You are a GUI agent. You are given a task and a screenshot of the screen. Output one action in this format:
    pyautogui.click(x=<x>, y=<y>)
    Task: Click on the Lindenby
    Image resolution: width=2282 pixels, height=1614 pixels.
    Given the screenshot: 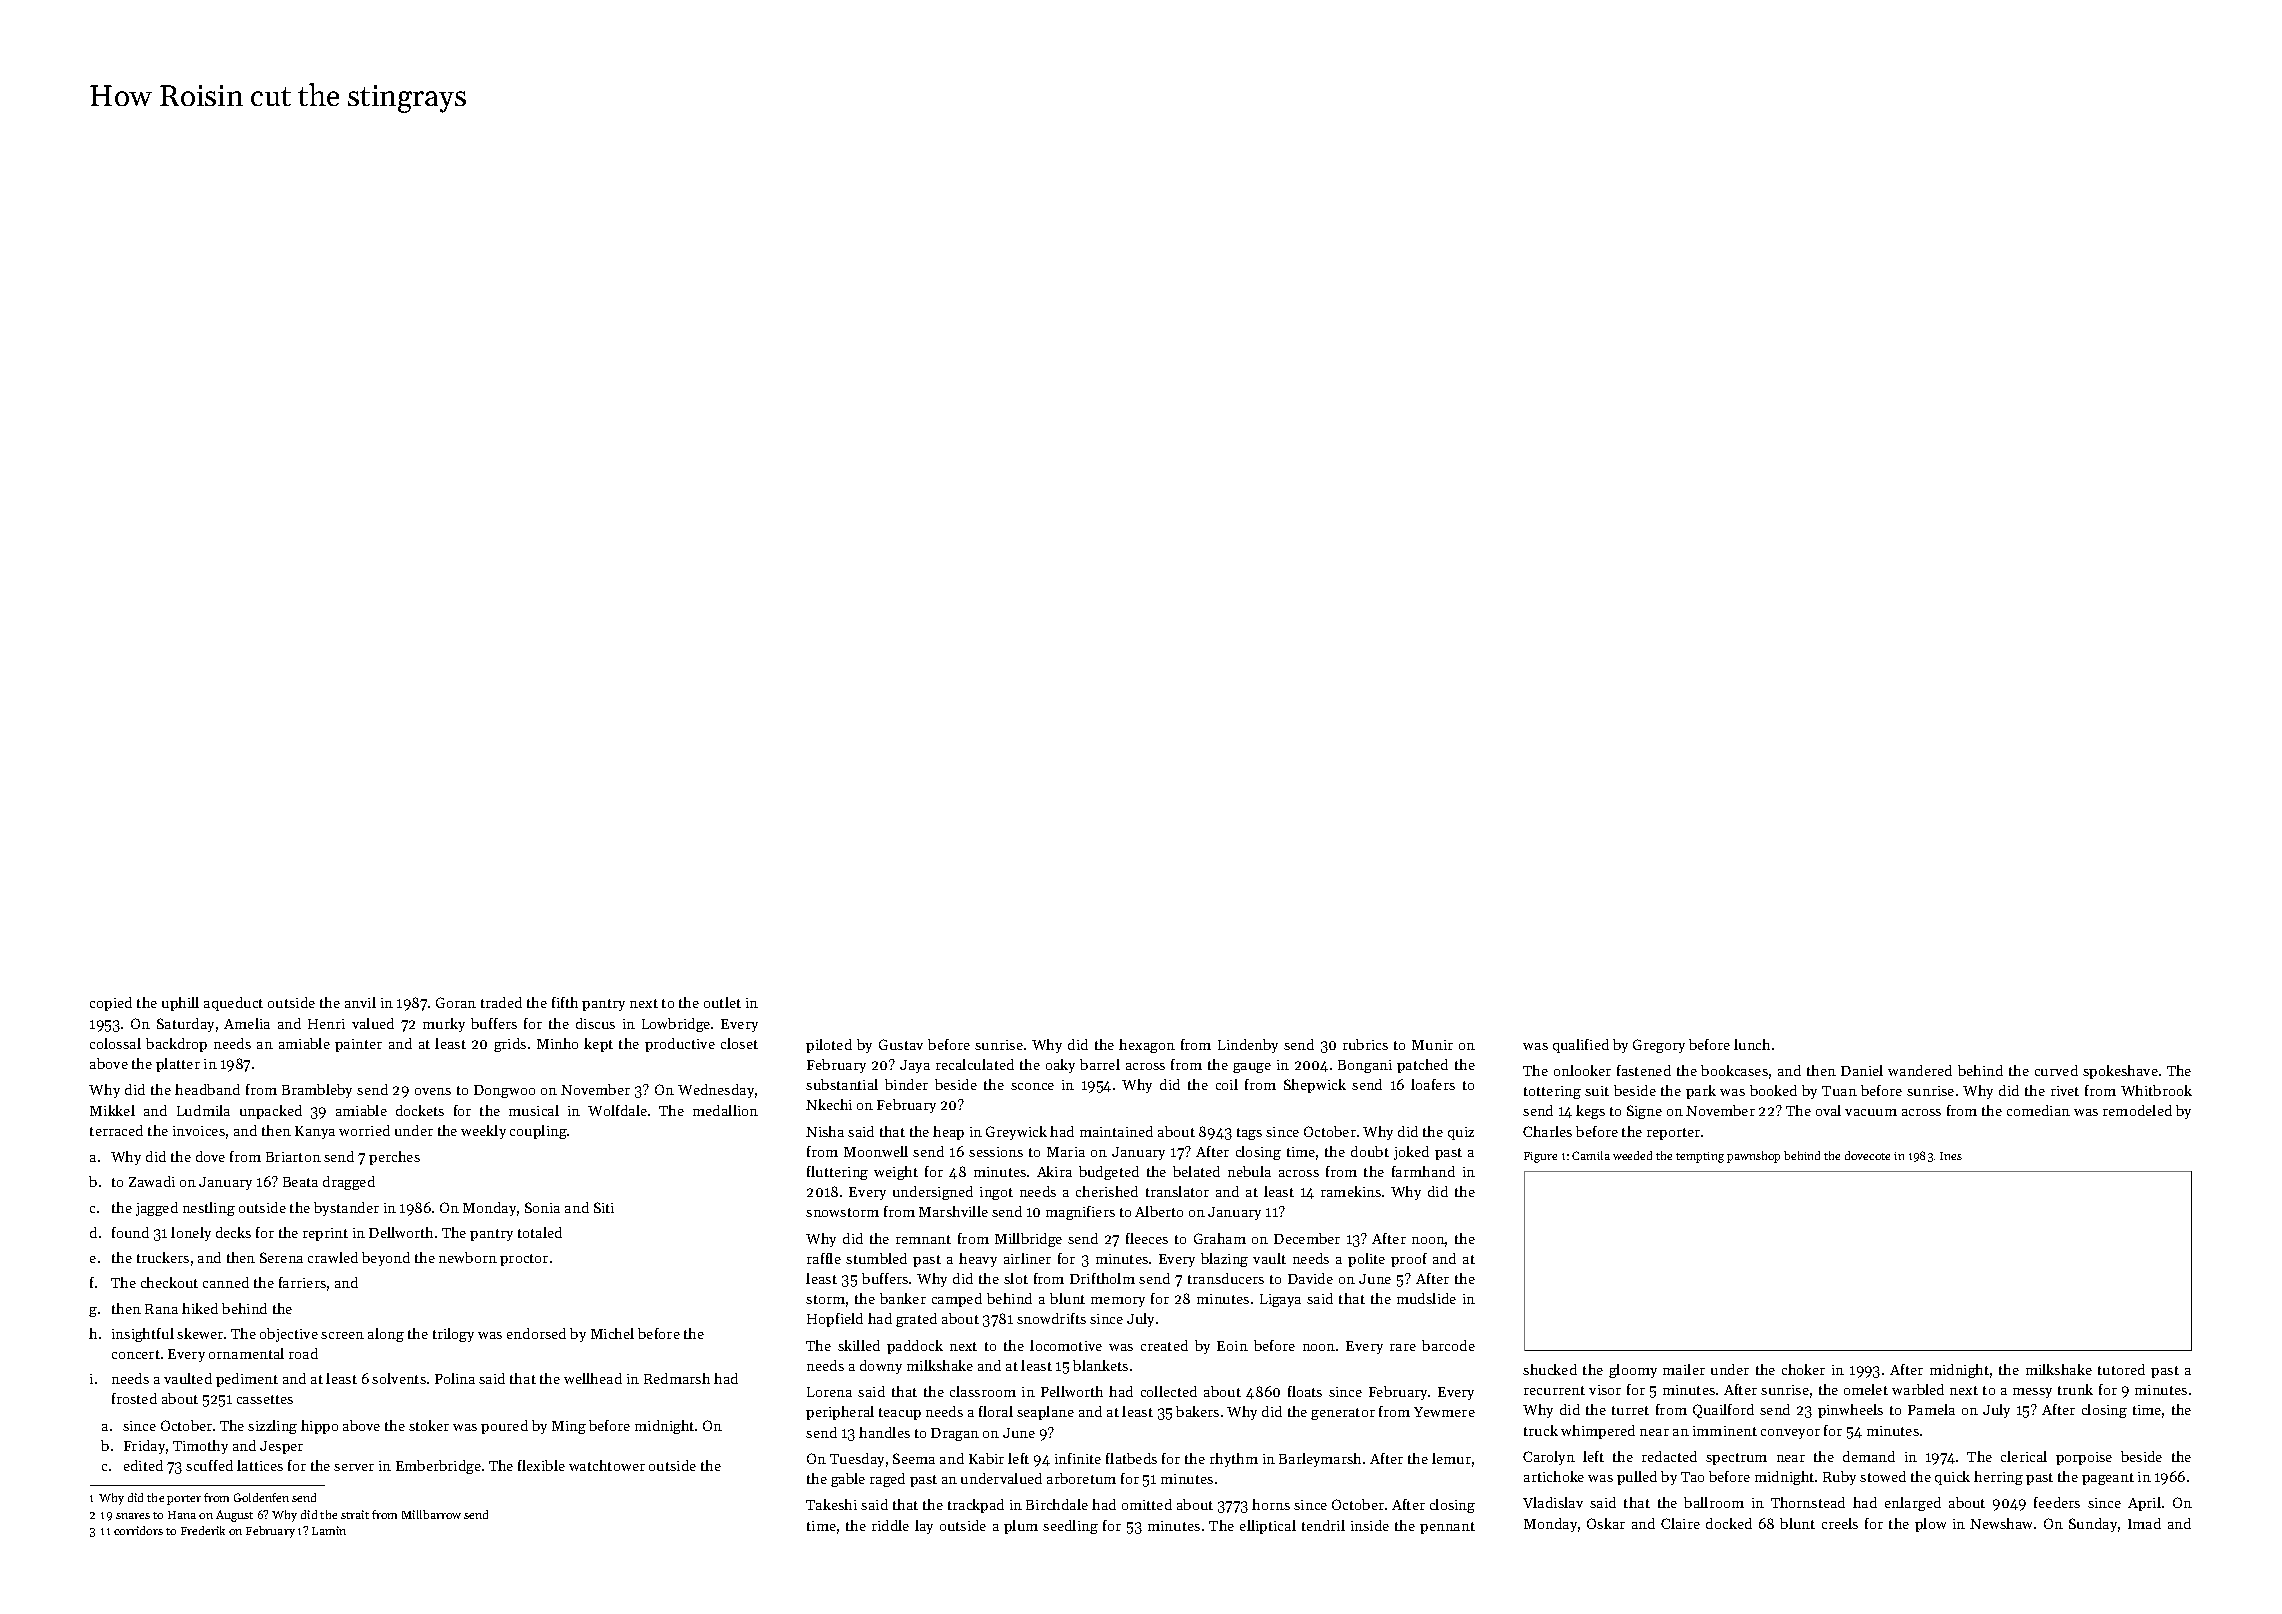 What is the action you would take?
    pyautogui.click(x=1248, y=1046)
